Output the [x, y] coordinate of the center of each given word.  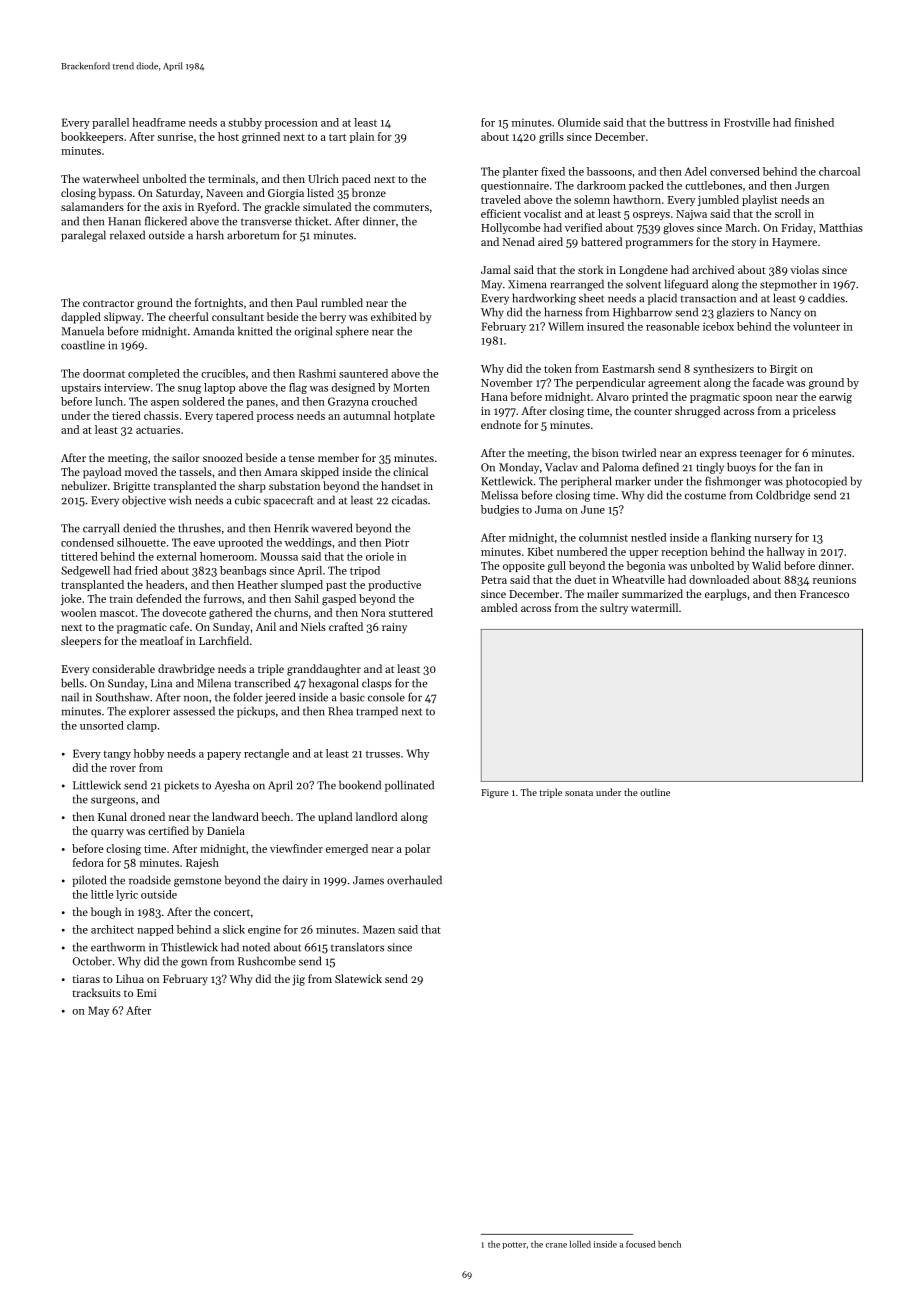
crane [556, 1245]
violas [804, 269]
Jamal [496, 269]
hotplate [414, 416]
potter [514, 1245]
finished [814, 122]
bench [669, 1244]
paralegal [83, 236]
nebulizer [84, 485]
